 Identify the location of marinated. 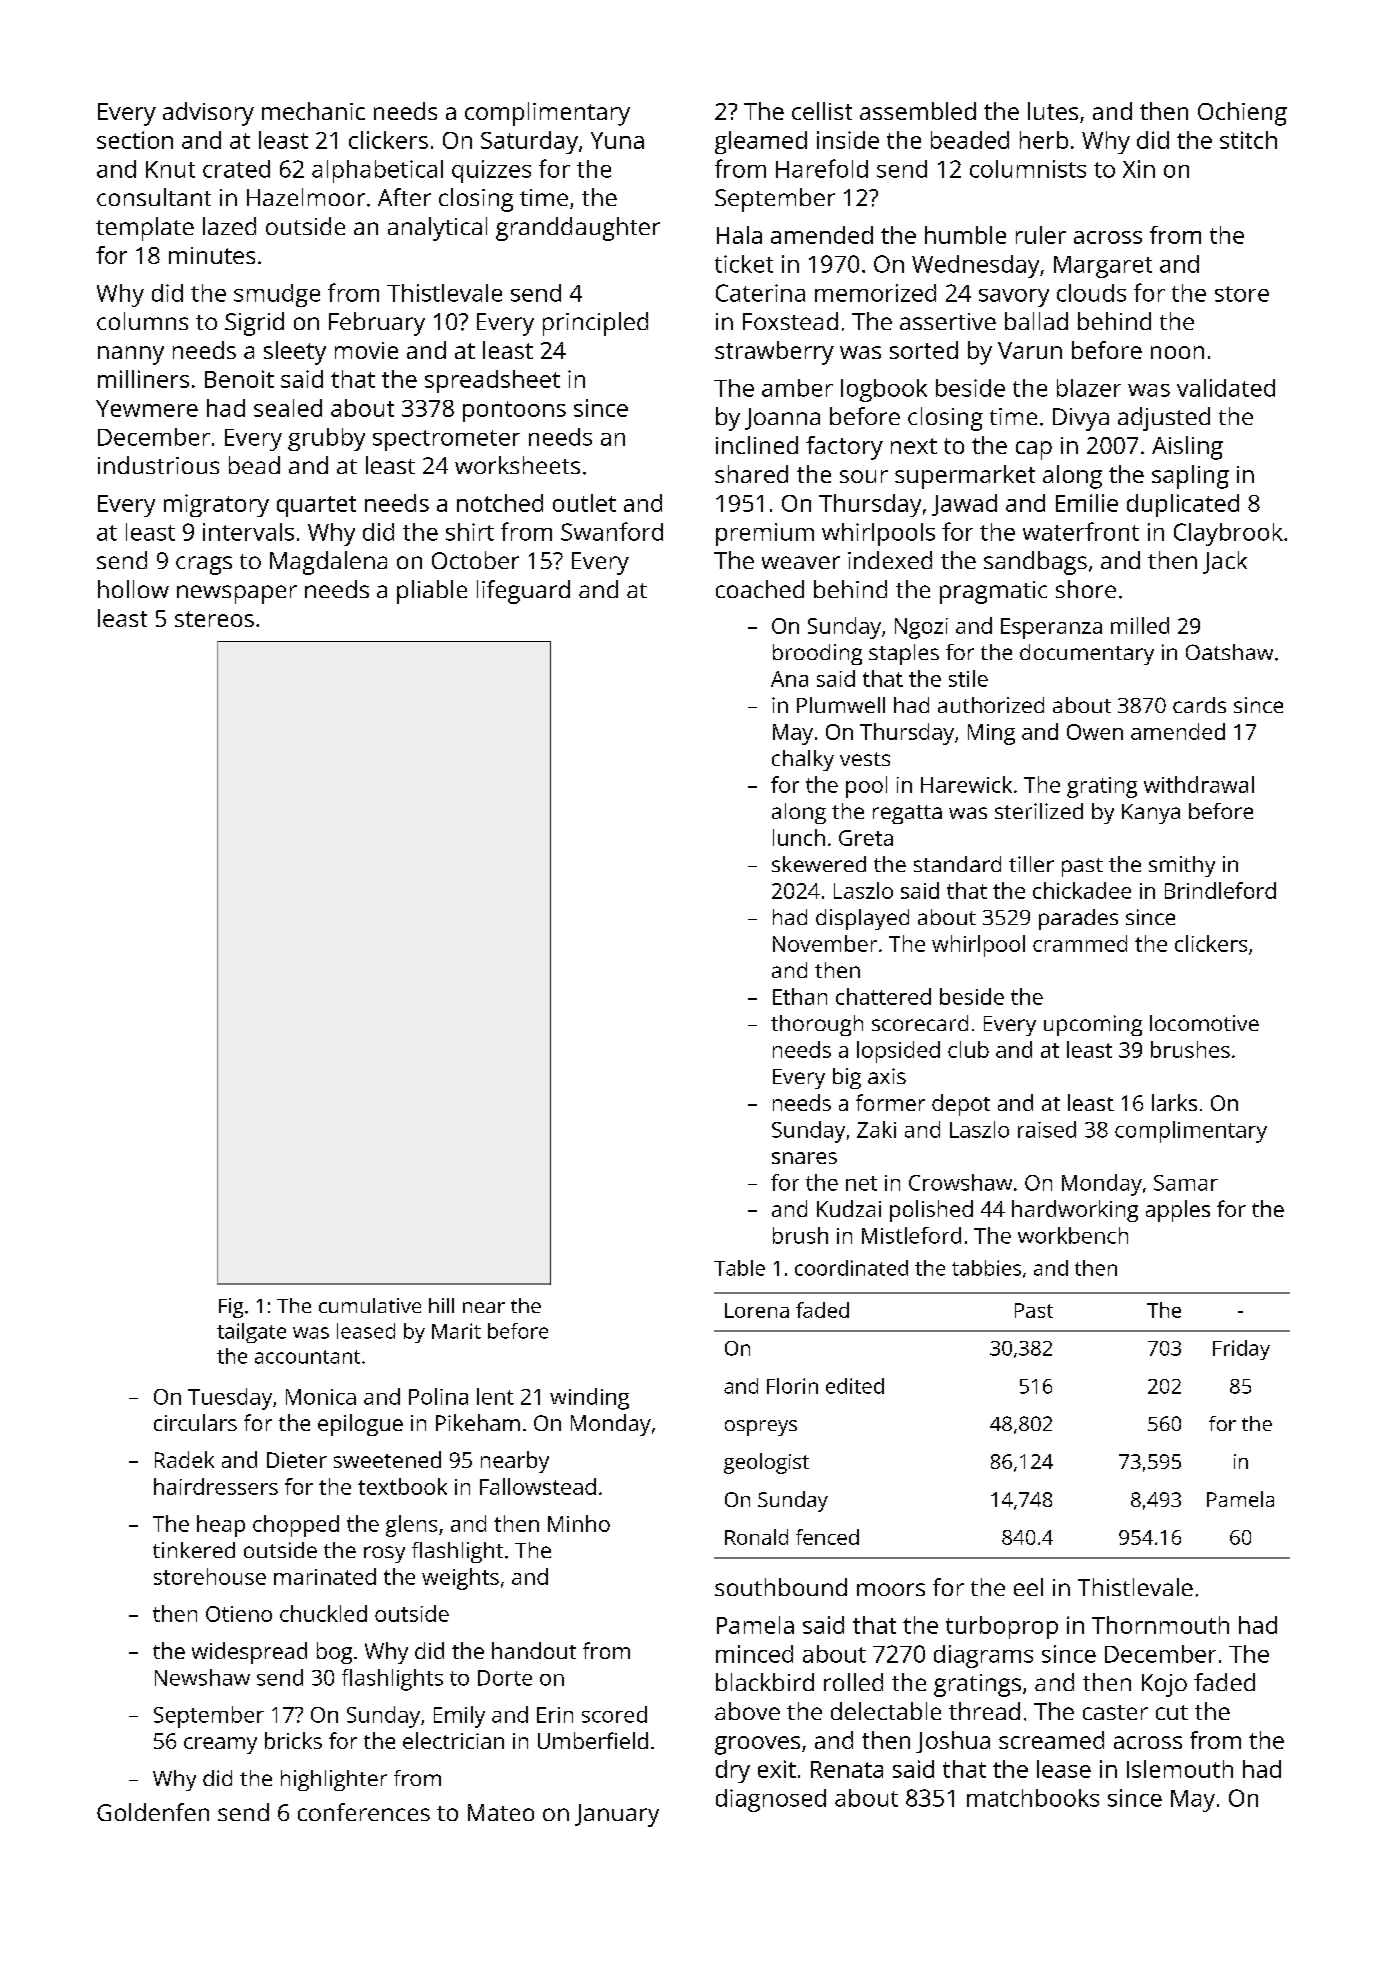
(325, 1576).
